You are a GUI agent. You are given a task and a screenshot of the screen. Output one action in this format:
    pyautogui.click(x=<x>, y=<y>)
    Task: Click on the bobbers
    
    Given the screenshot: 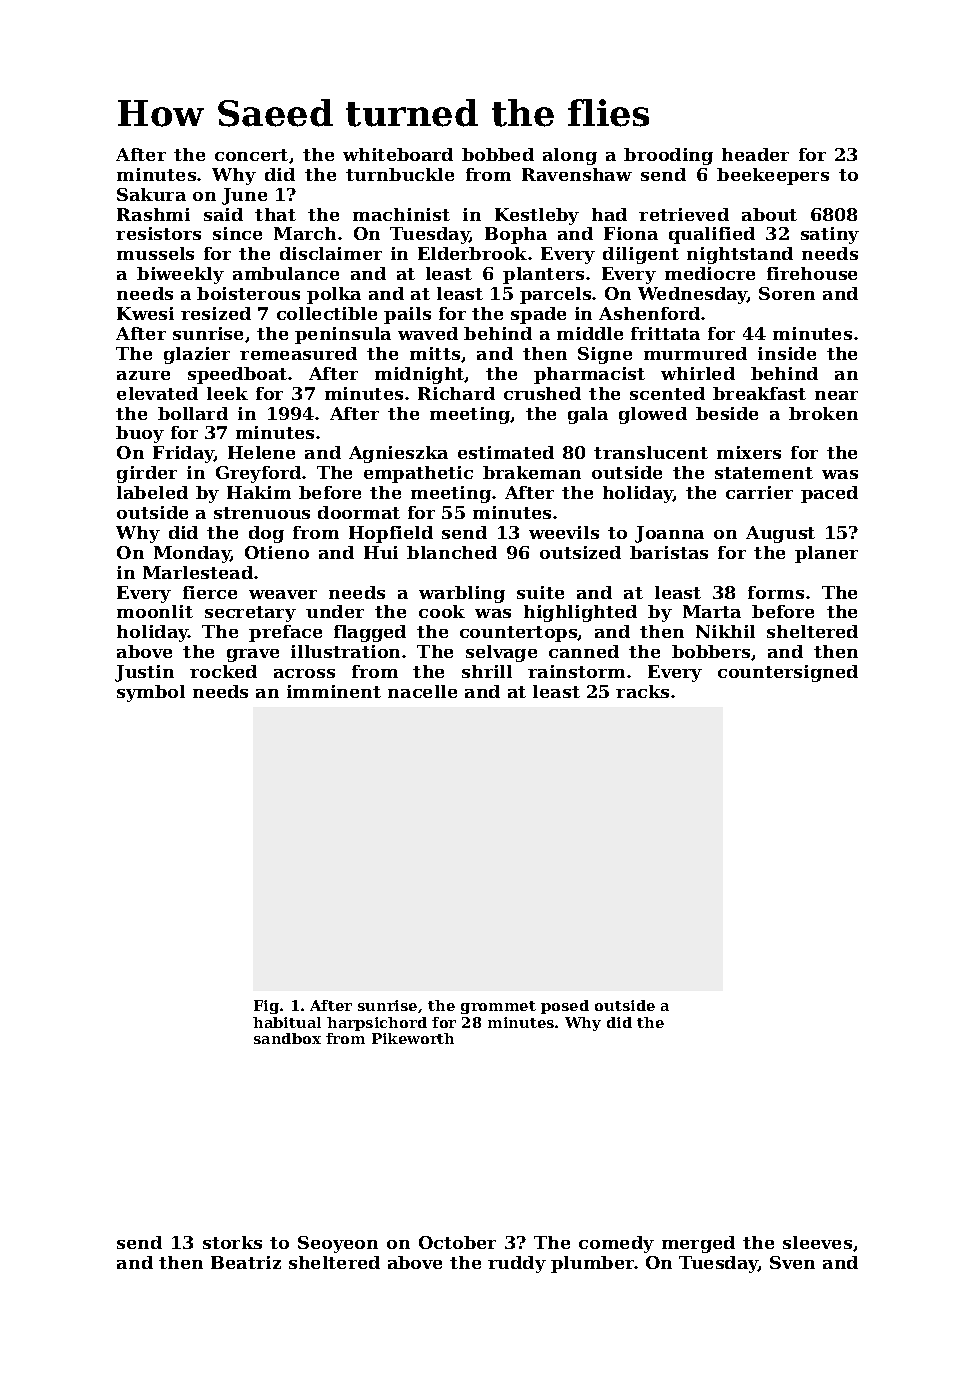 What is the action you would take?
    pyautogui.click(x=711, y=651)
